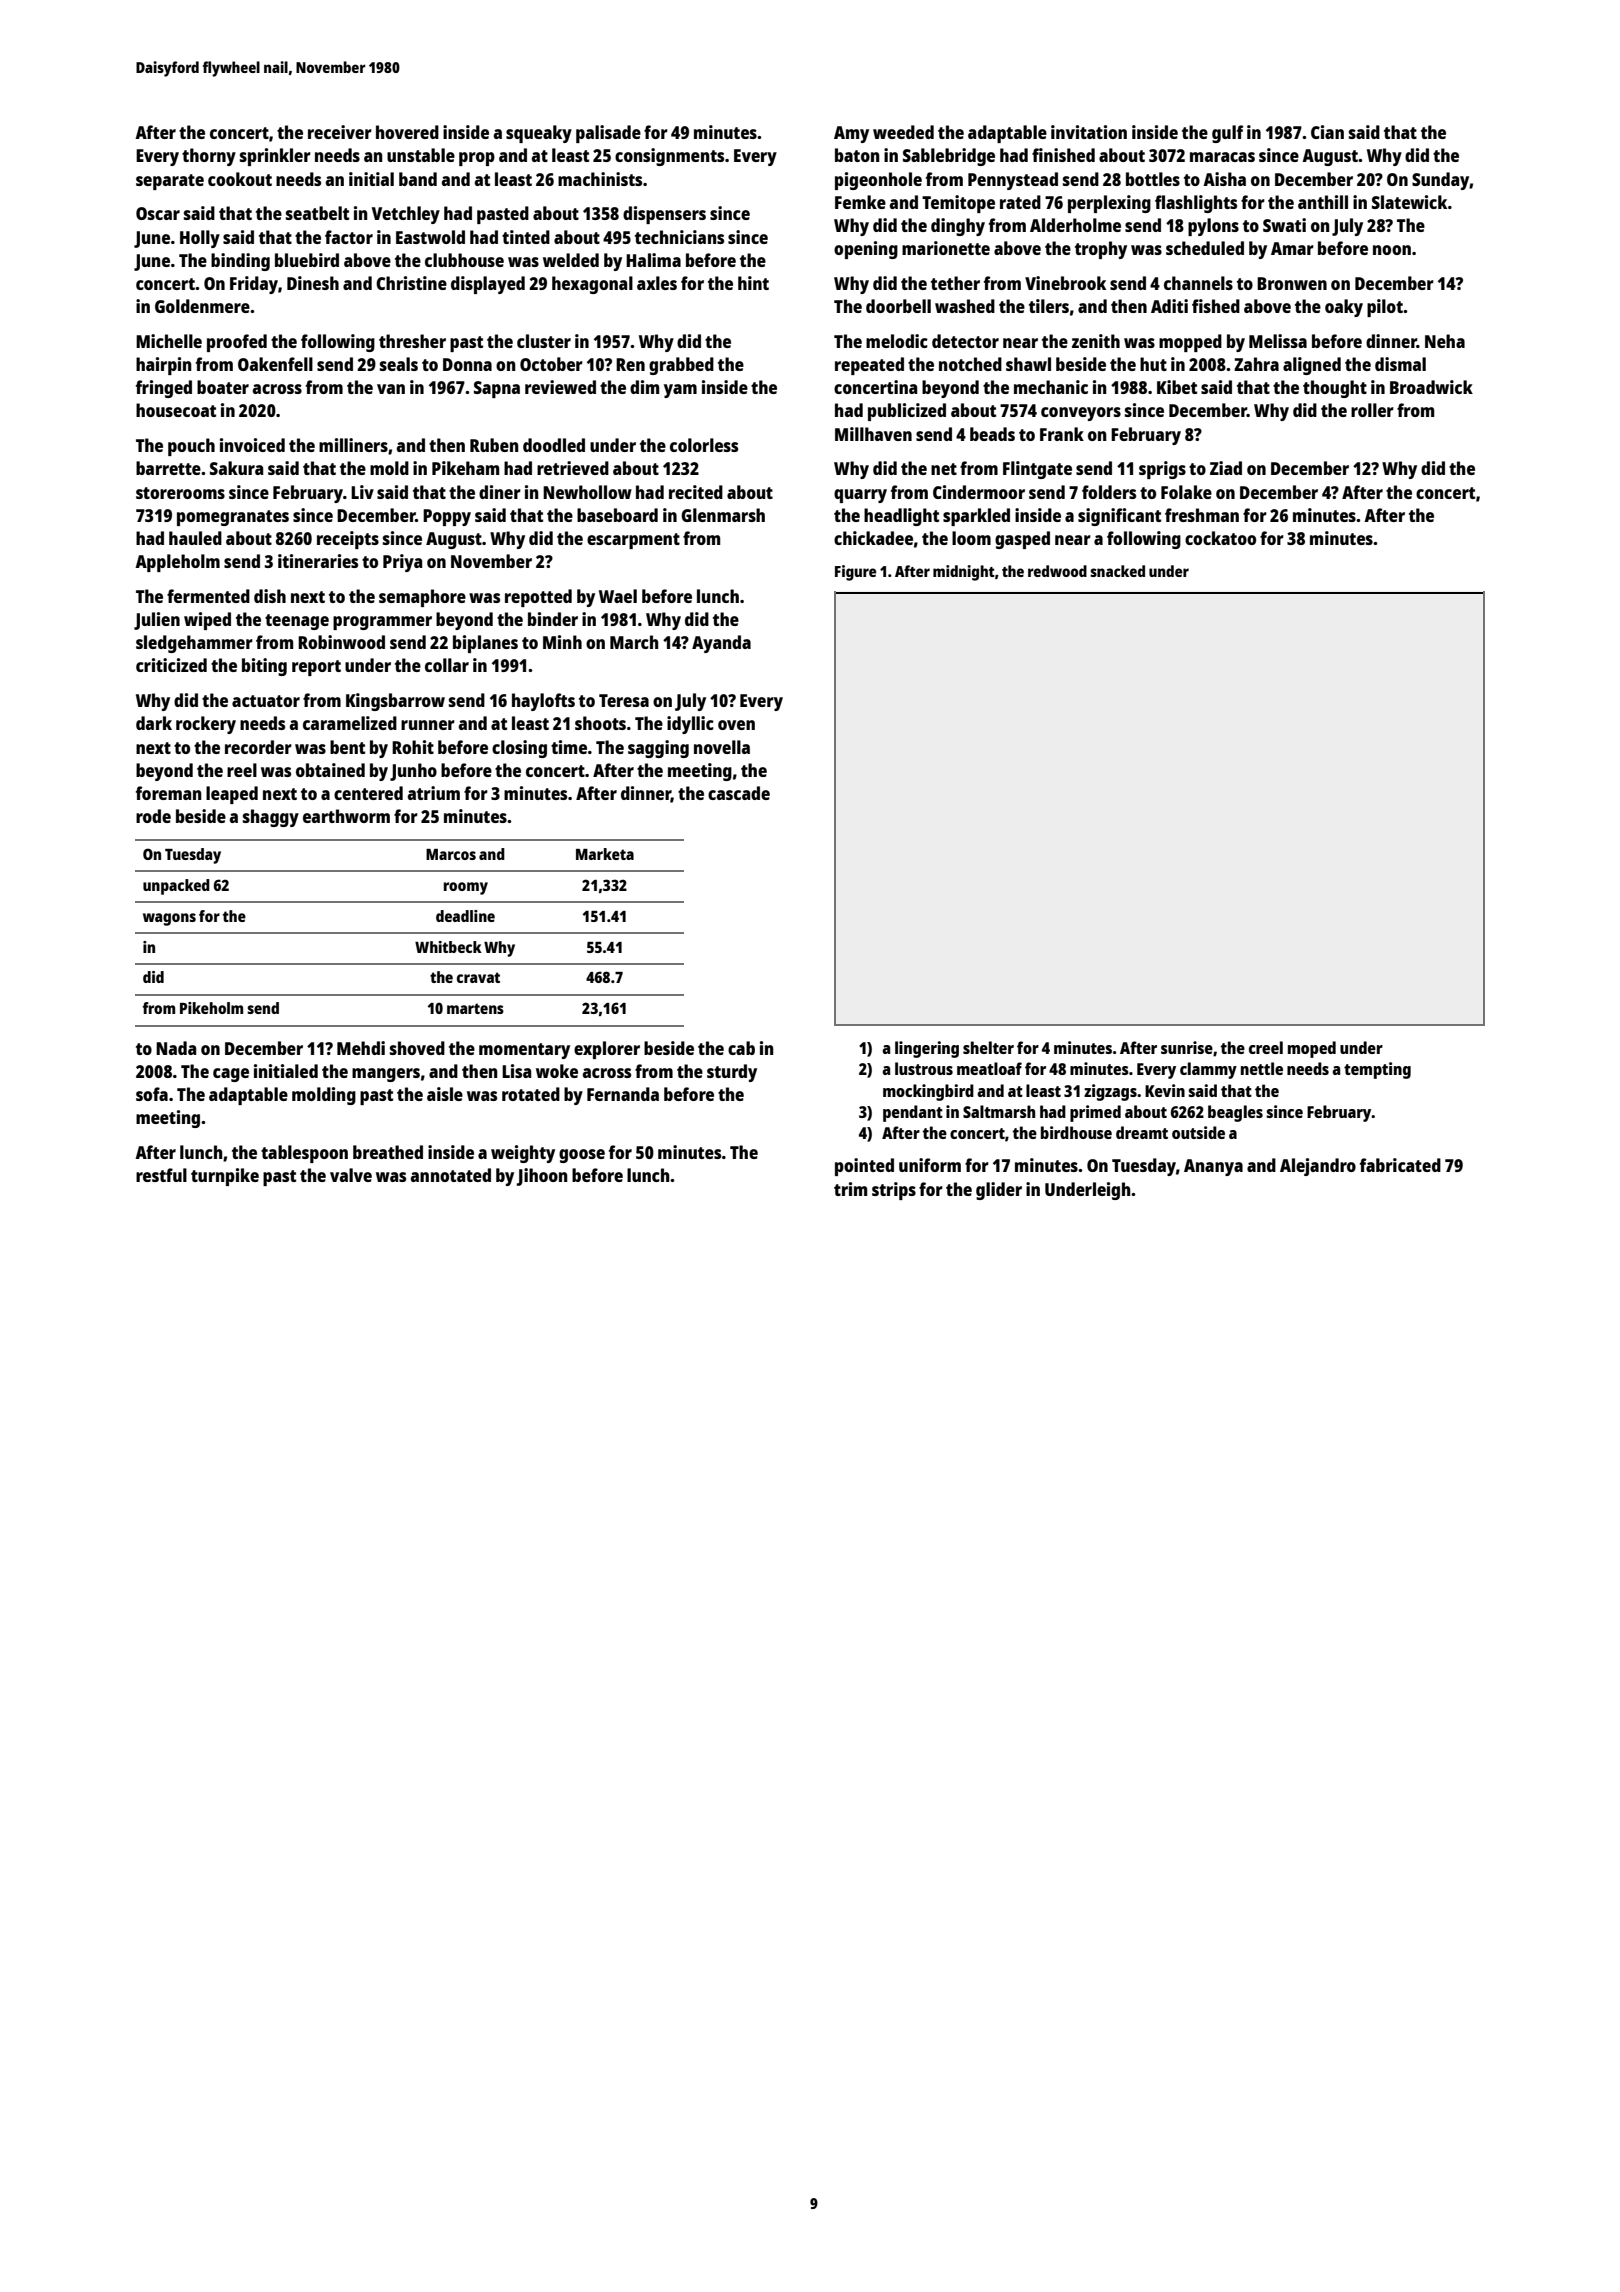 The image size is (1620, 2292). What do you see at coordinates (169, 919) in the page?
I see `wagons` at bounding box center [169, 919].
